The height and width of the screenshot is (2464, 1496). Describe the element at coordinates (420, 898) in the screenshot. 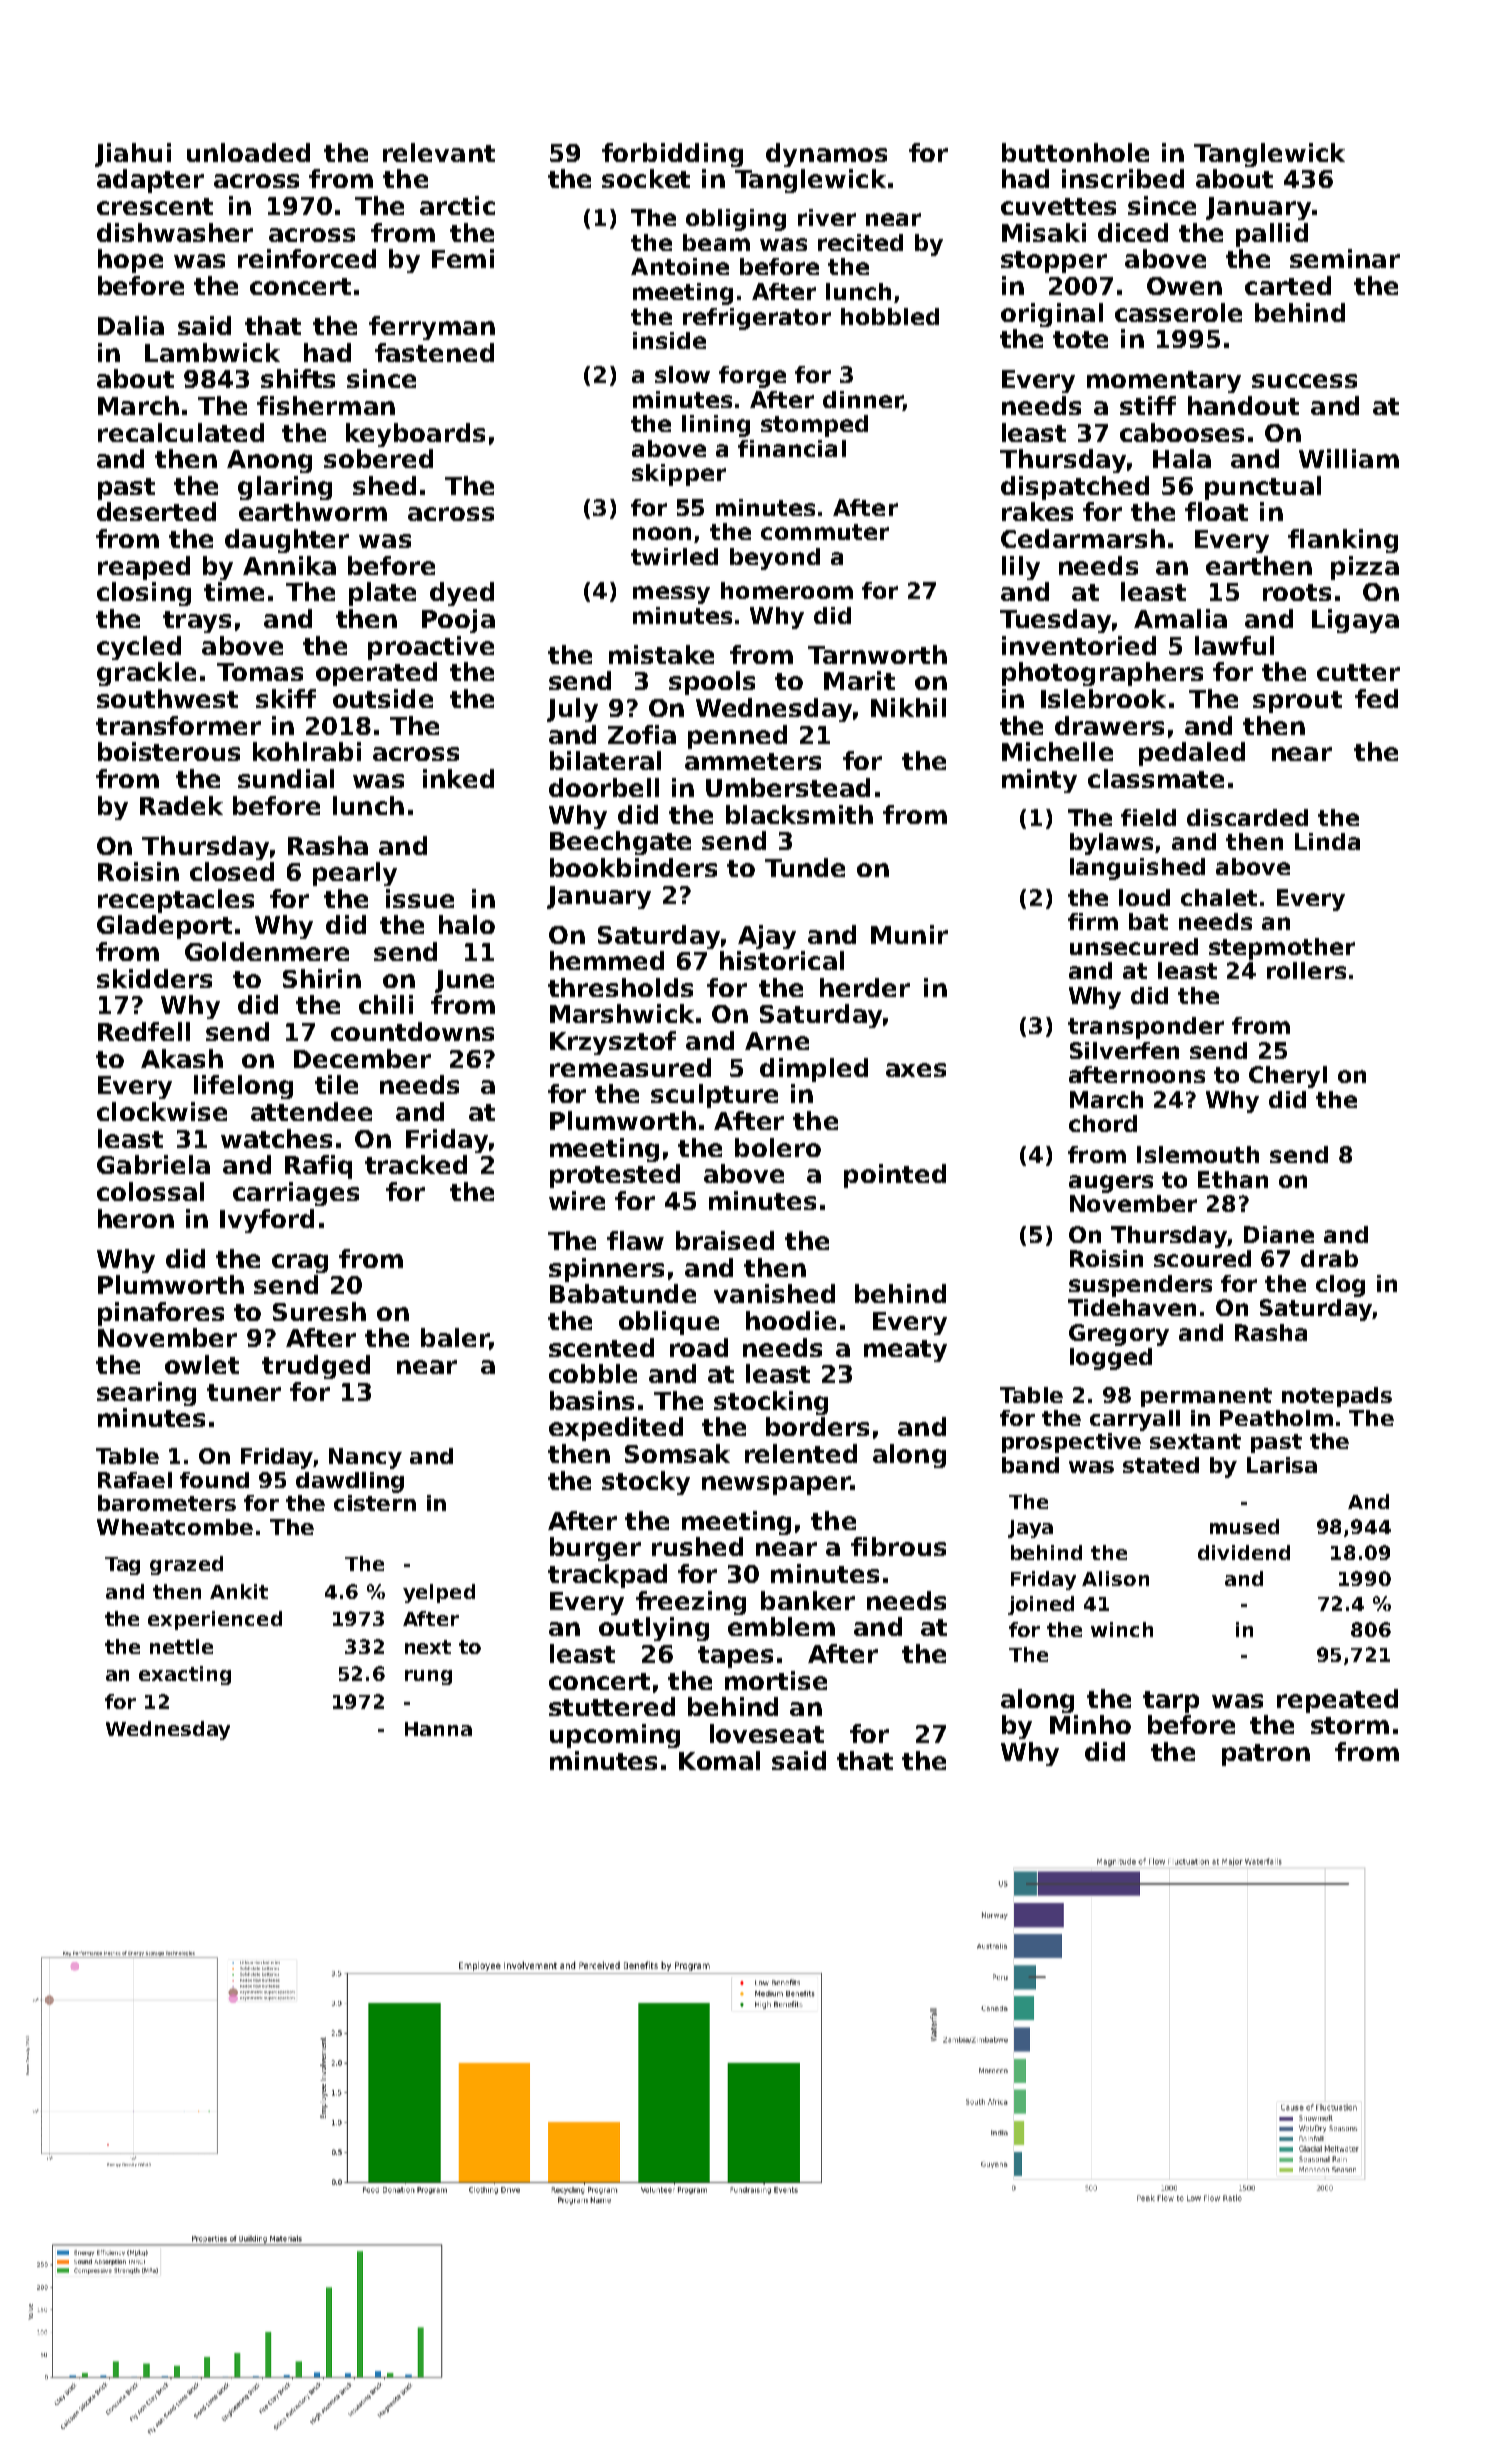

I see `issue` at that location.
